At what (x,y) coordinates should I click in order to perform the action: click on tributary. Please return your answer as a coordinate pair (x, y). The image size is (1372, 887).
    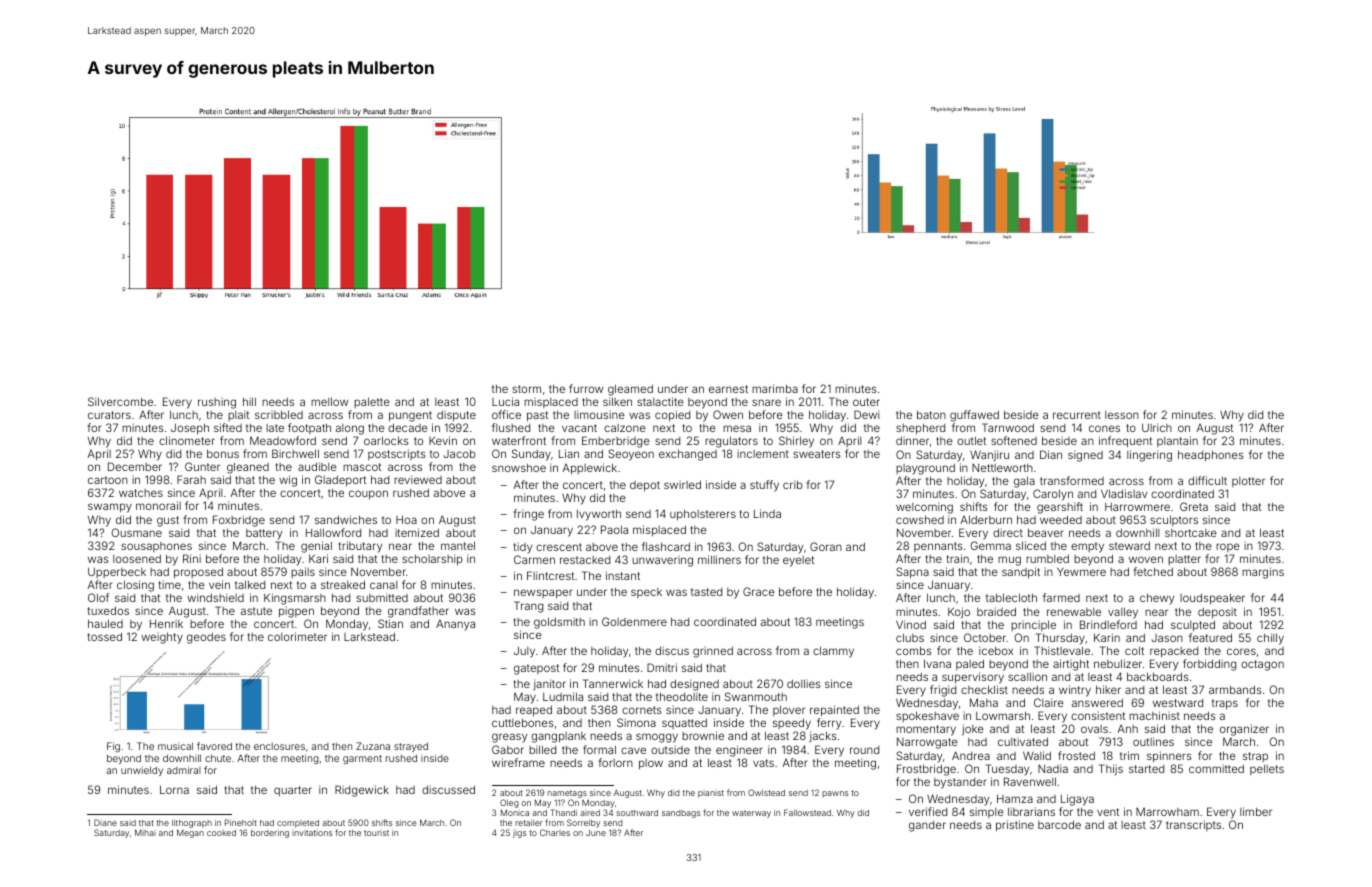
    Looking at the image, I should click on (360, 547).
